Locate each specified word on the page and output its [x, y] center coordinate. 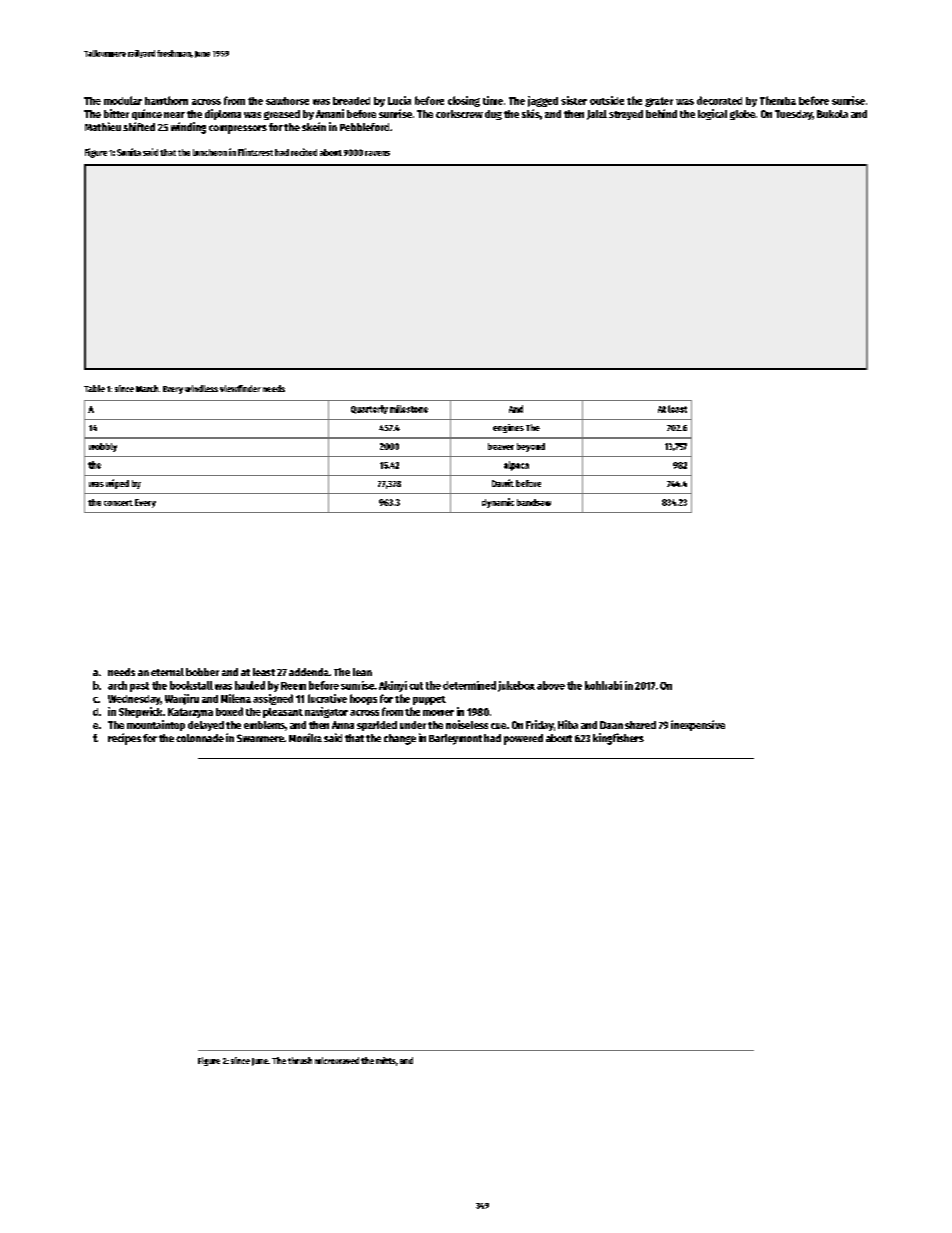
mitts [386, 1060]
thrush [300, 1060]
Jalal [597, 115]
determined [469, 685]
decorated [719, 100]
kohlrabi [603, 685]
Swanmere [260, 738]
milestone [409, 409]
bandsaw [534, 502]
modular [123, 100]
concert [118, 503]
